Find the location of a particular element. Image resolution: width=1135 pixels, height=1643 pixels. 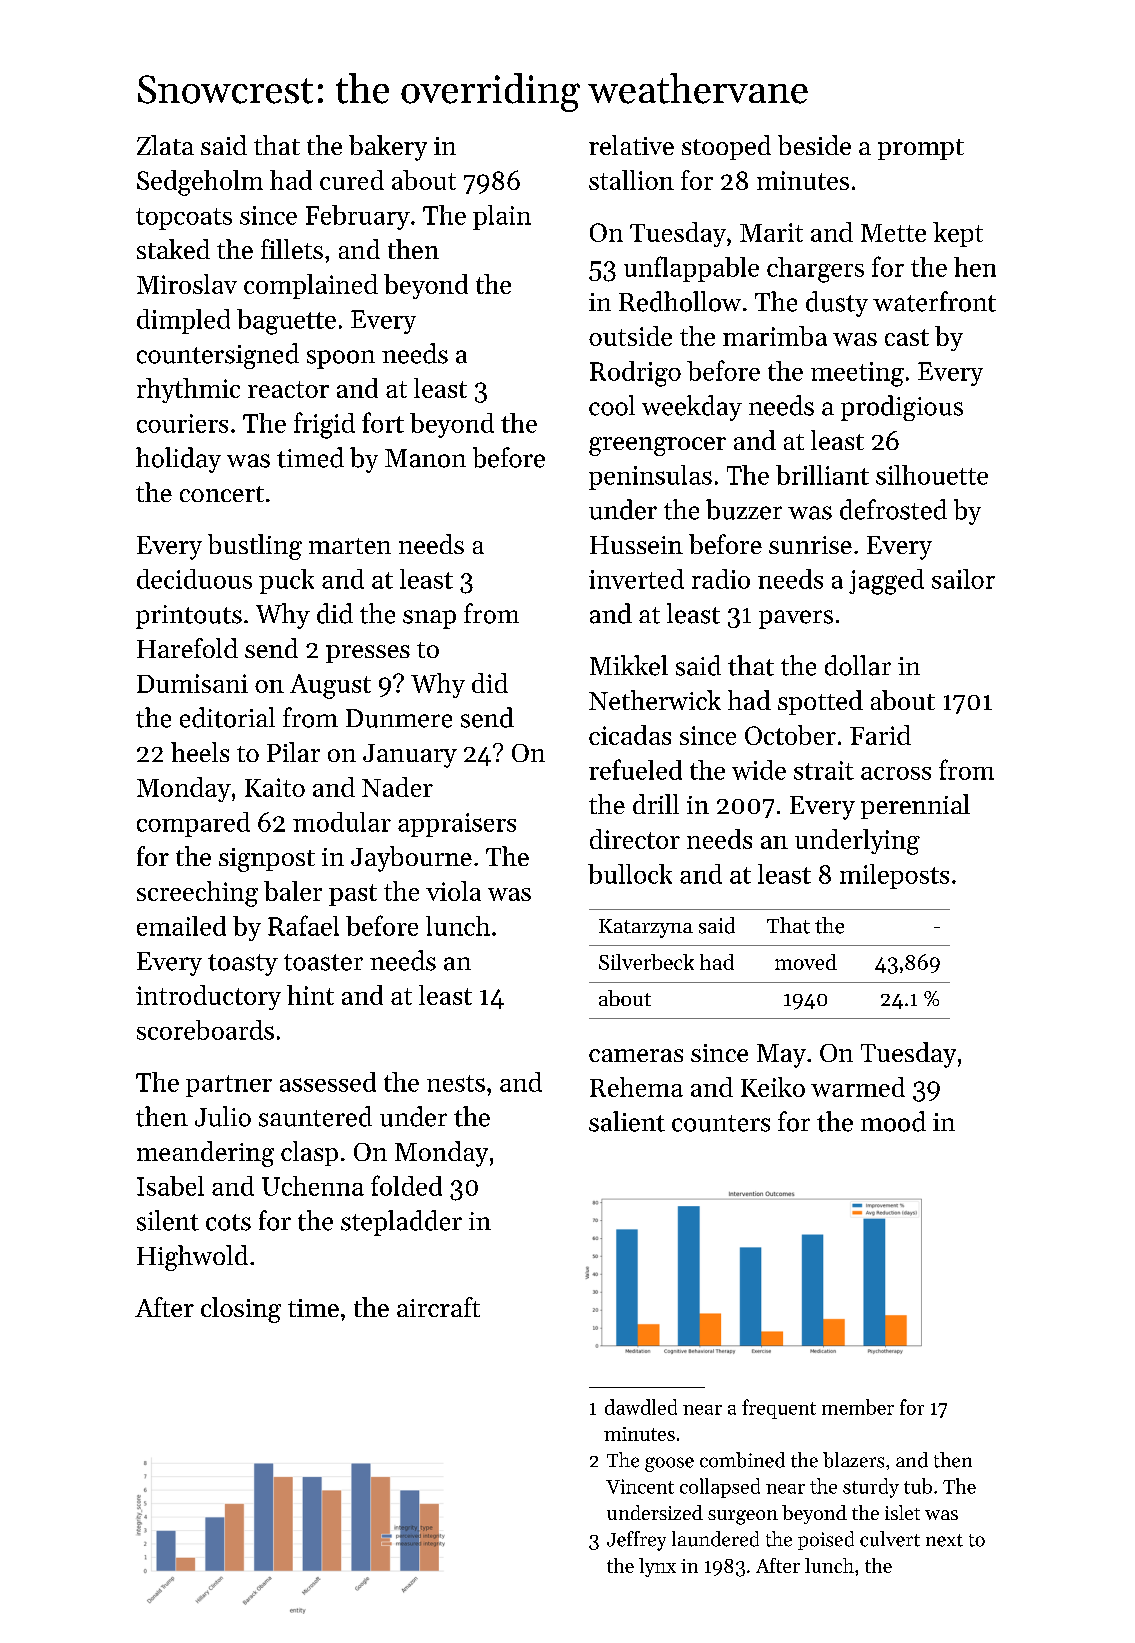

heels is located at coordinates (200, 752).
